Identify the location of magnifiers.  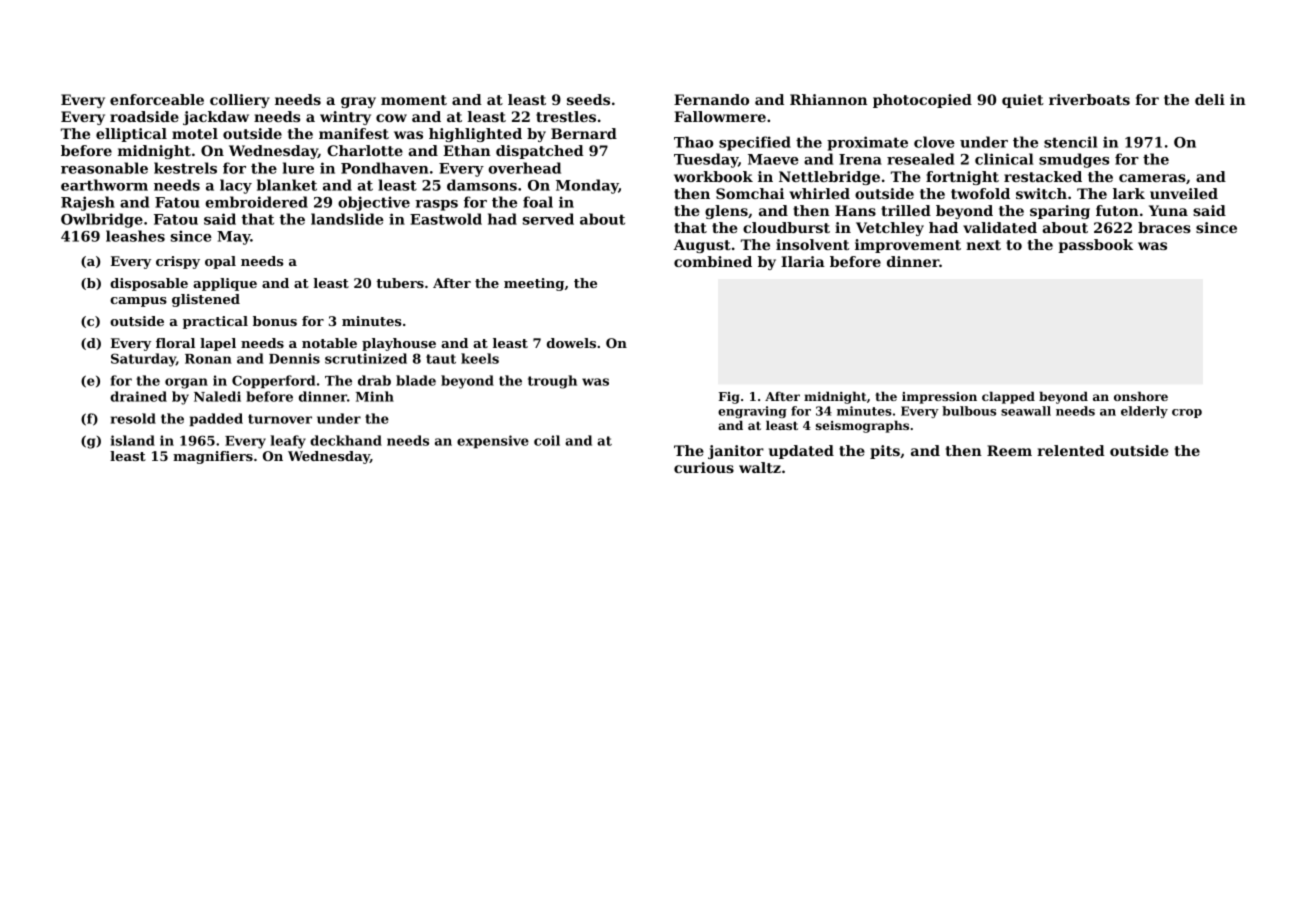
(213, 457).
